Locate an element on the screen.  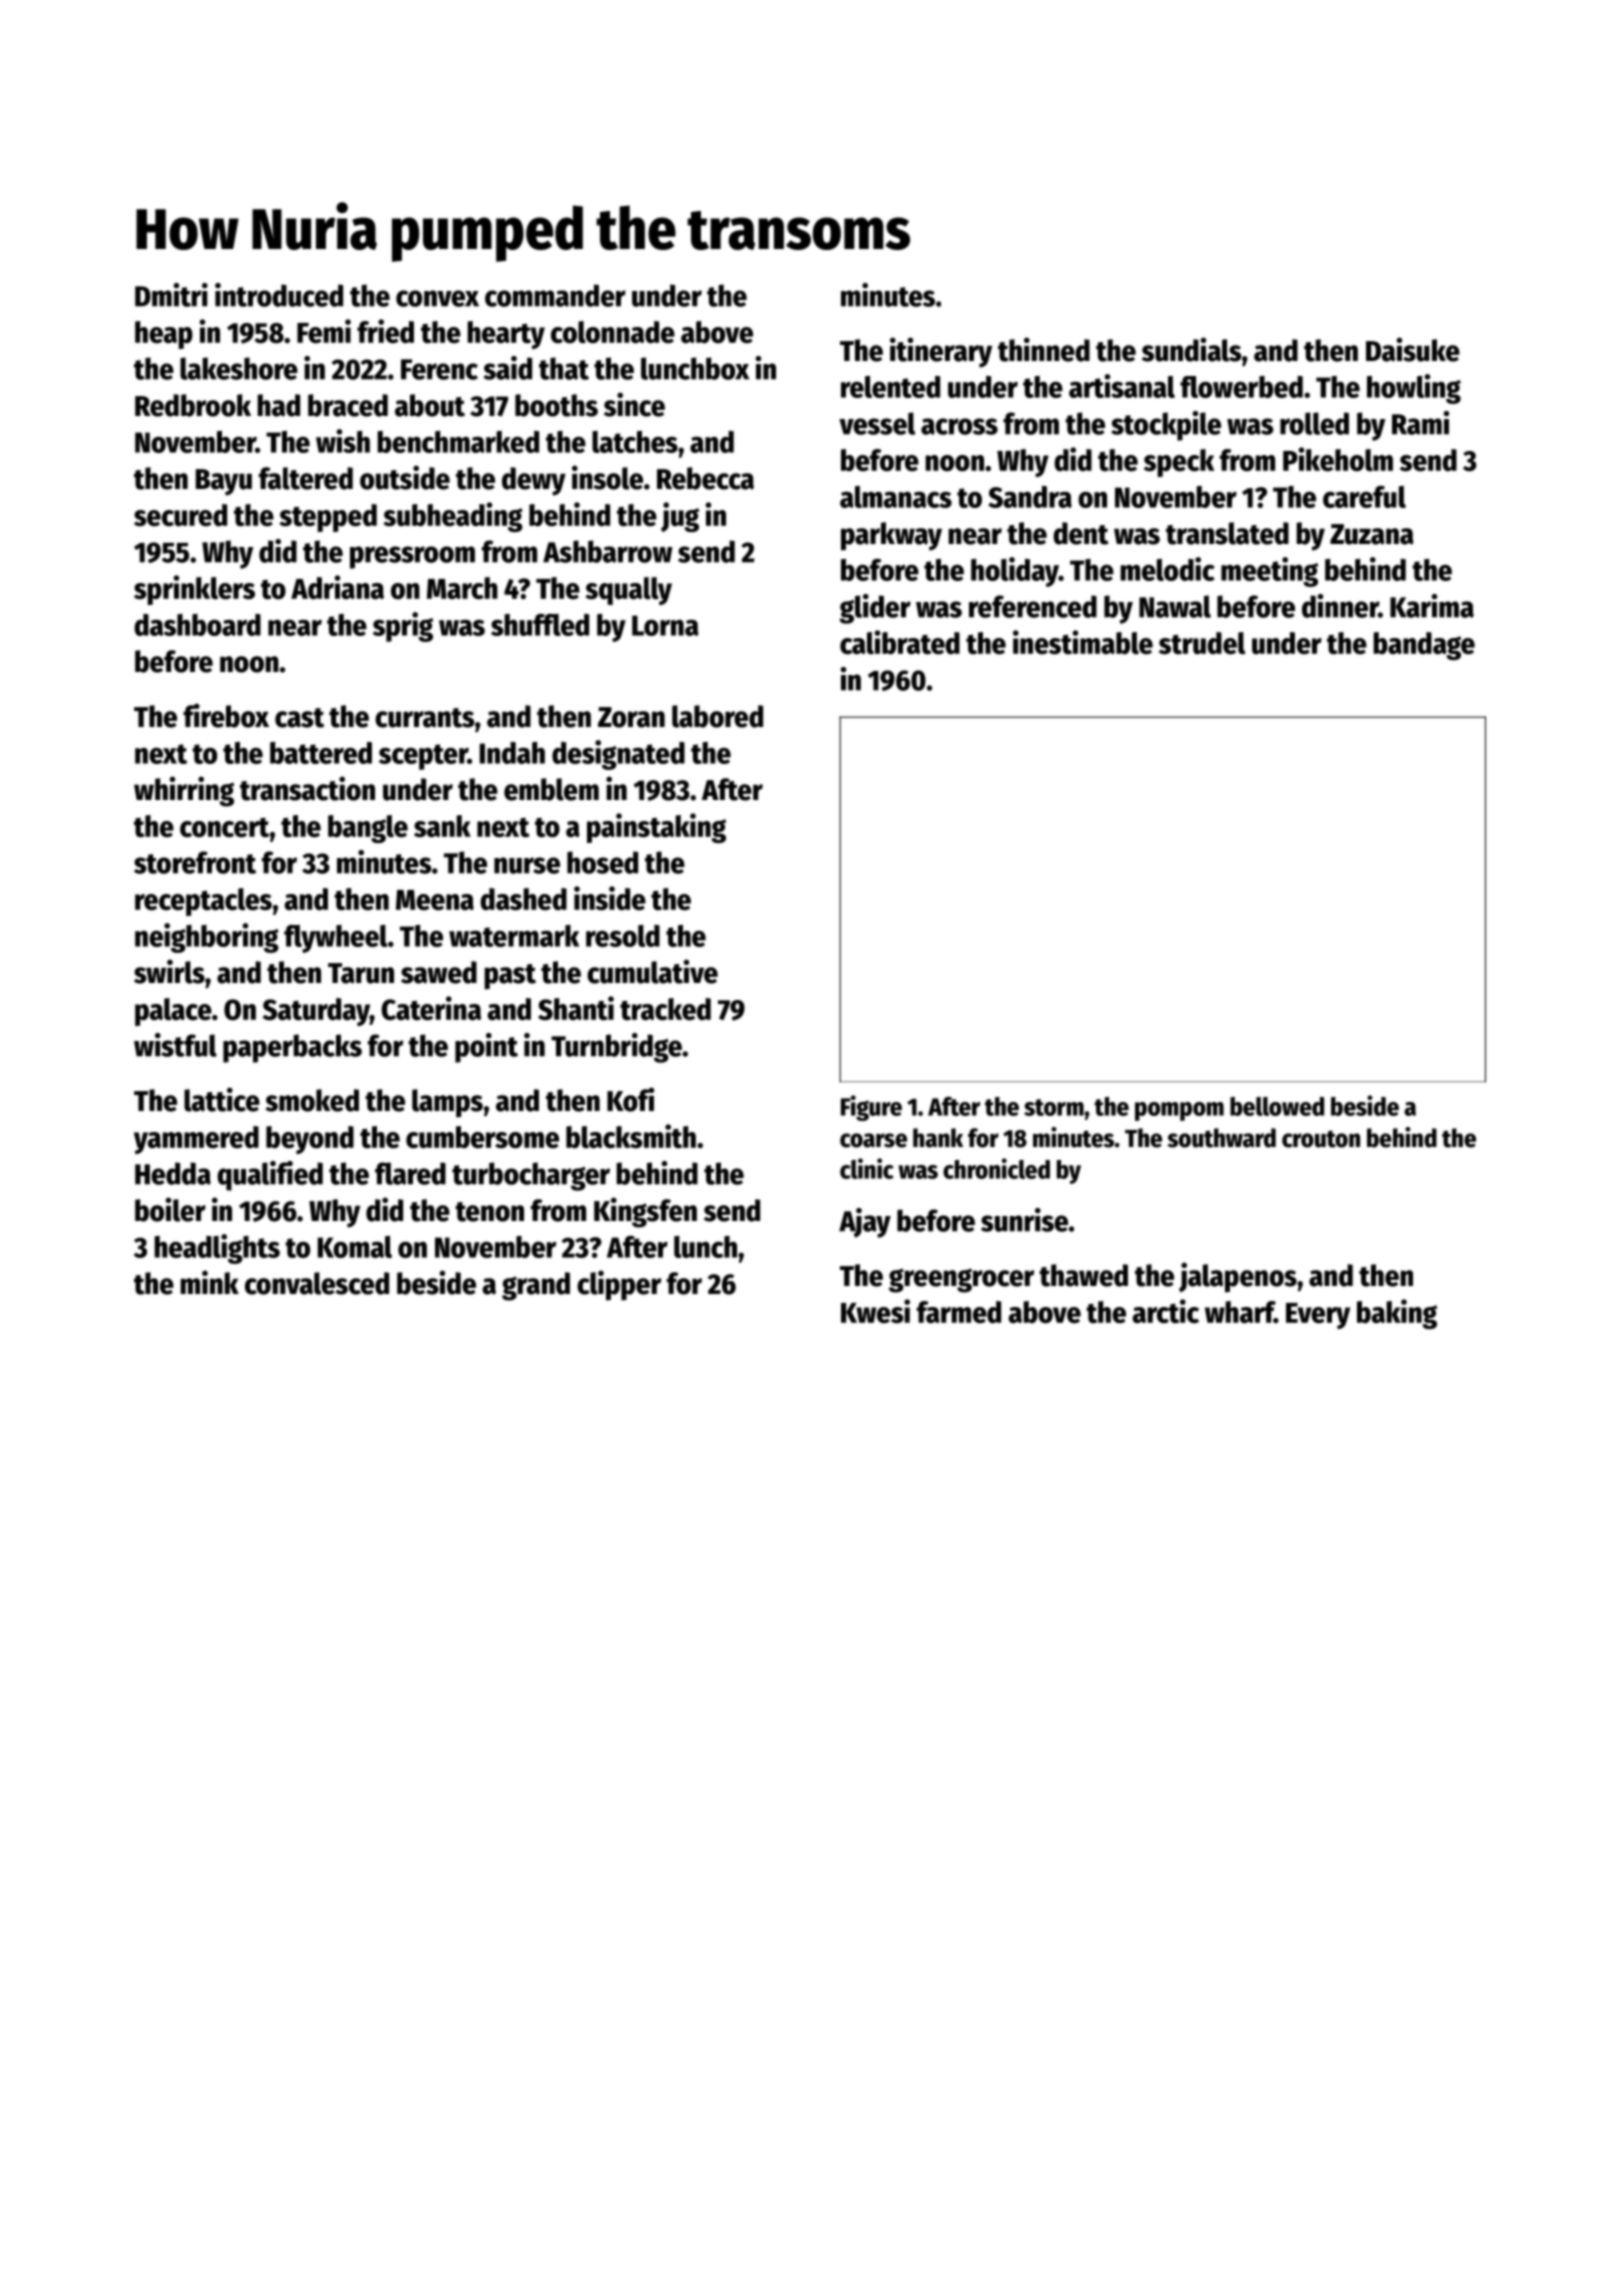
labored is located at coordinates (717, 716).
